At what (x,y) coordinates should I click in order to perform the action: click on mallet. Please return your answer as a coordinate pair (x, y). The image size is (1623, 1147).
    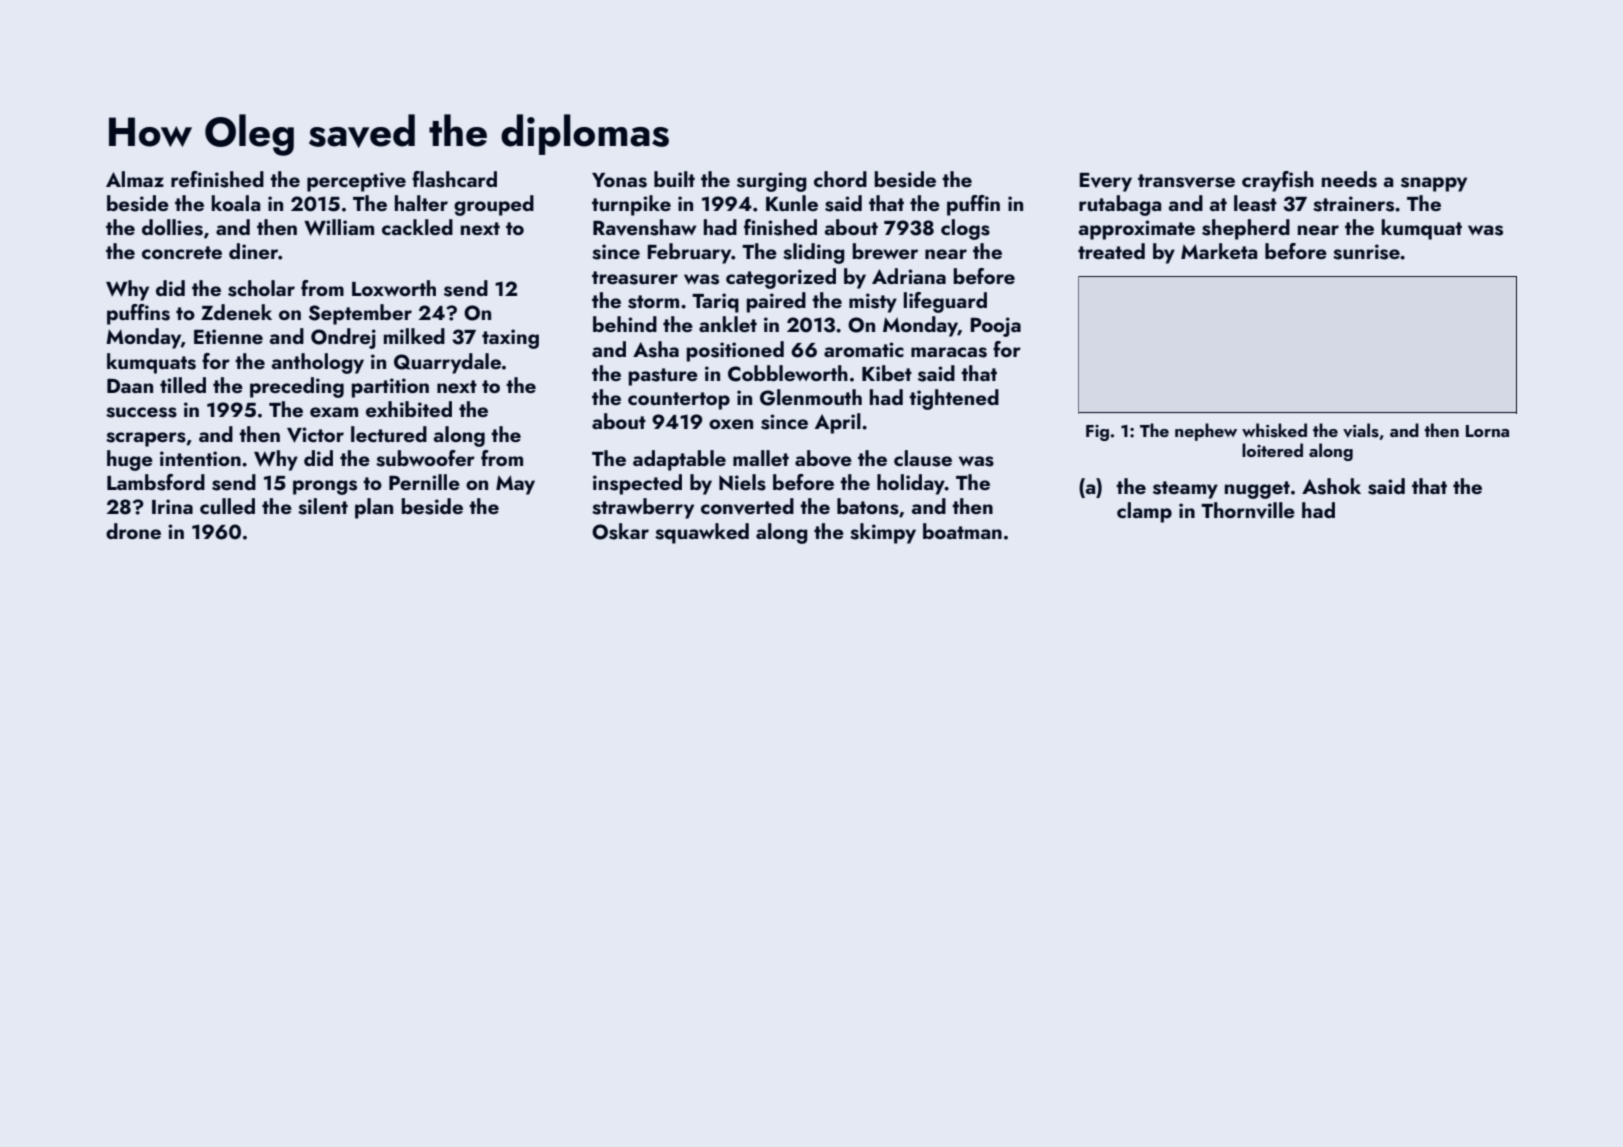
    Looking at the image, I should click on (761, 458).
